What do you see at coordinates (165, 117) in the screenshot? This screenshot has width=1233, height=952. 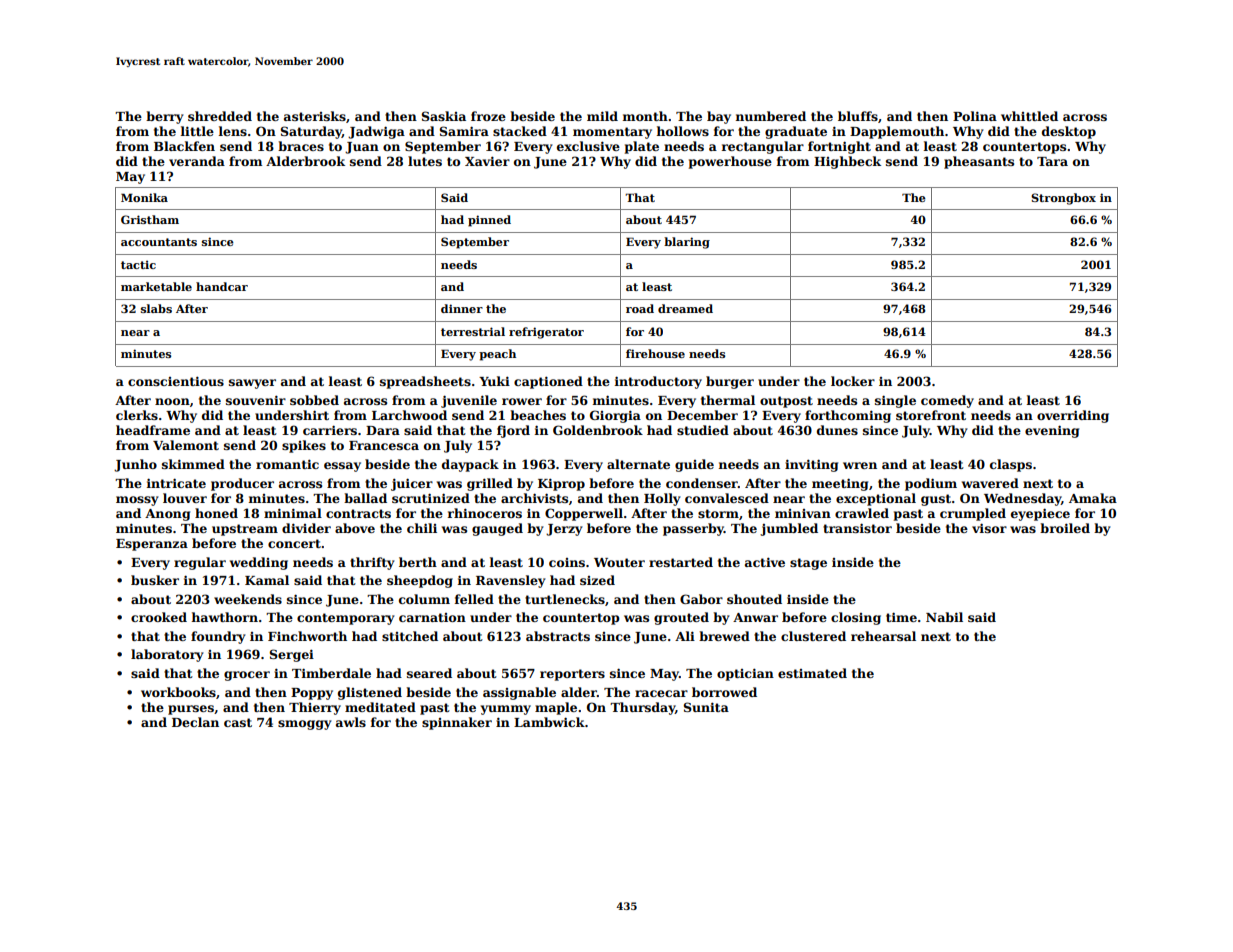 I see `berry` at bounding box center [165, 117].
